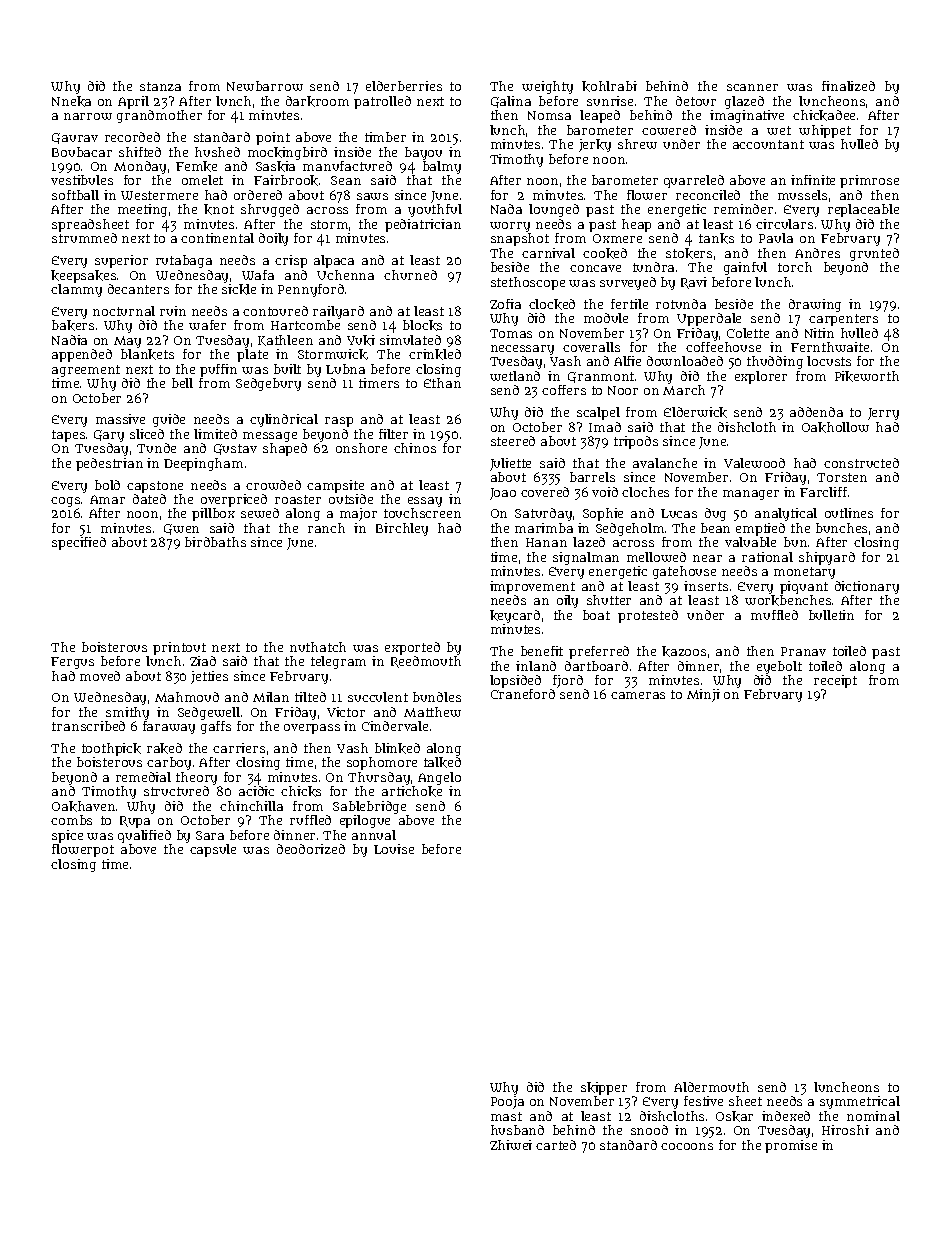 This screenshot has height=1233, width=952. I want to click on clocked, so click(552, 304).
